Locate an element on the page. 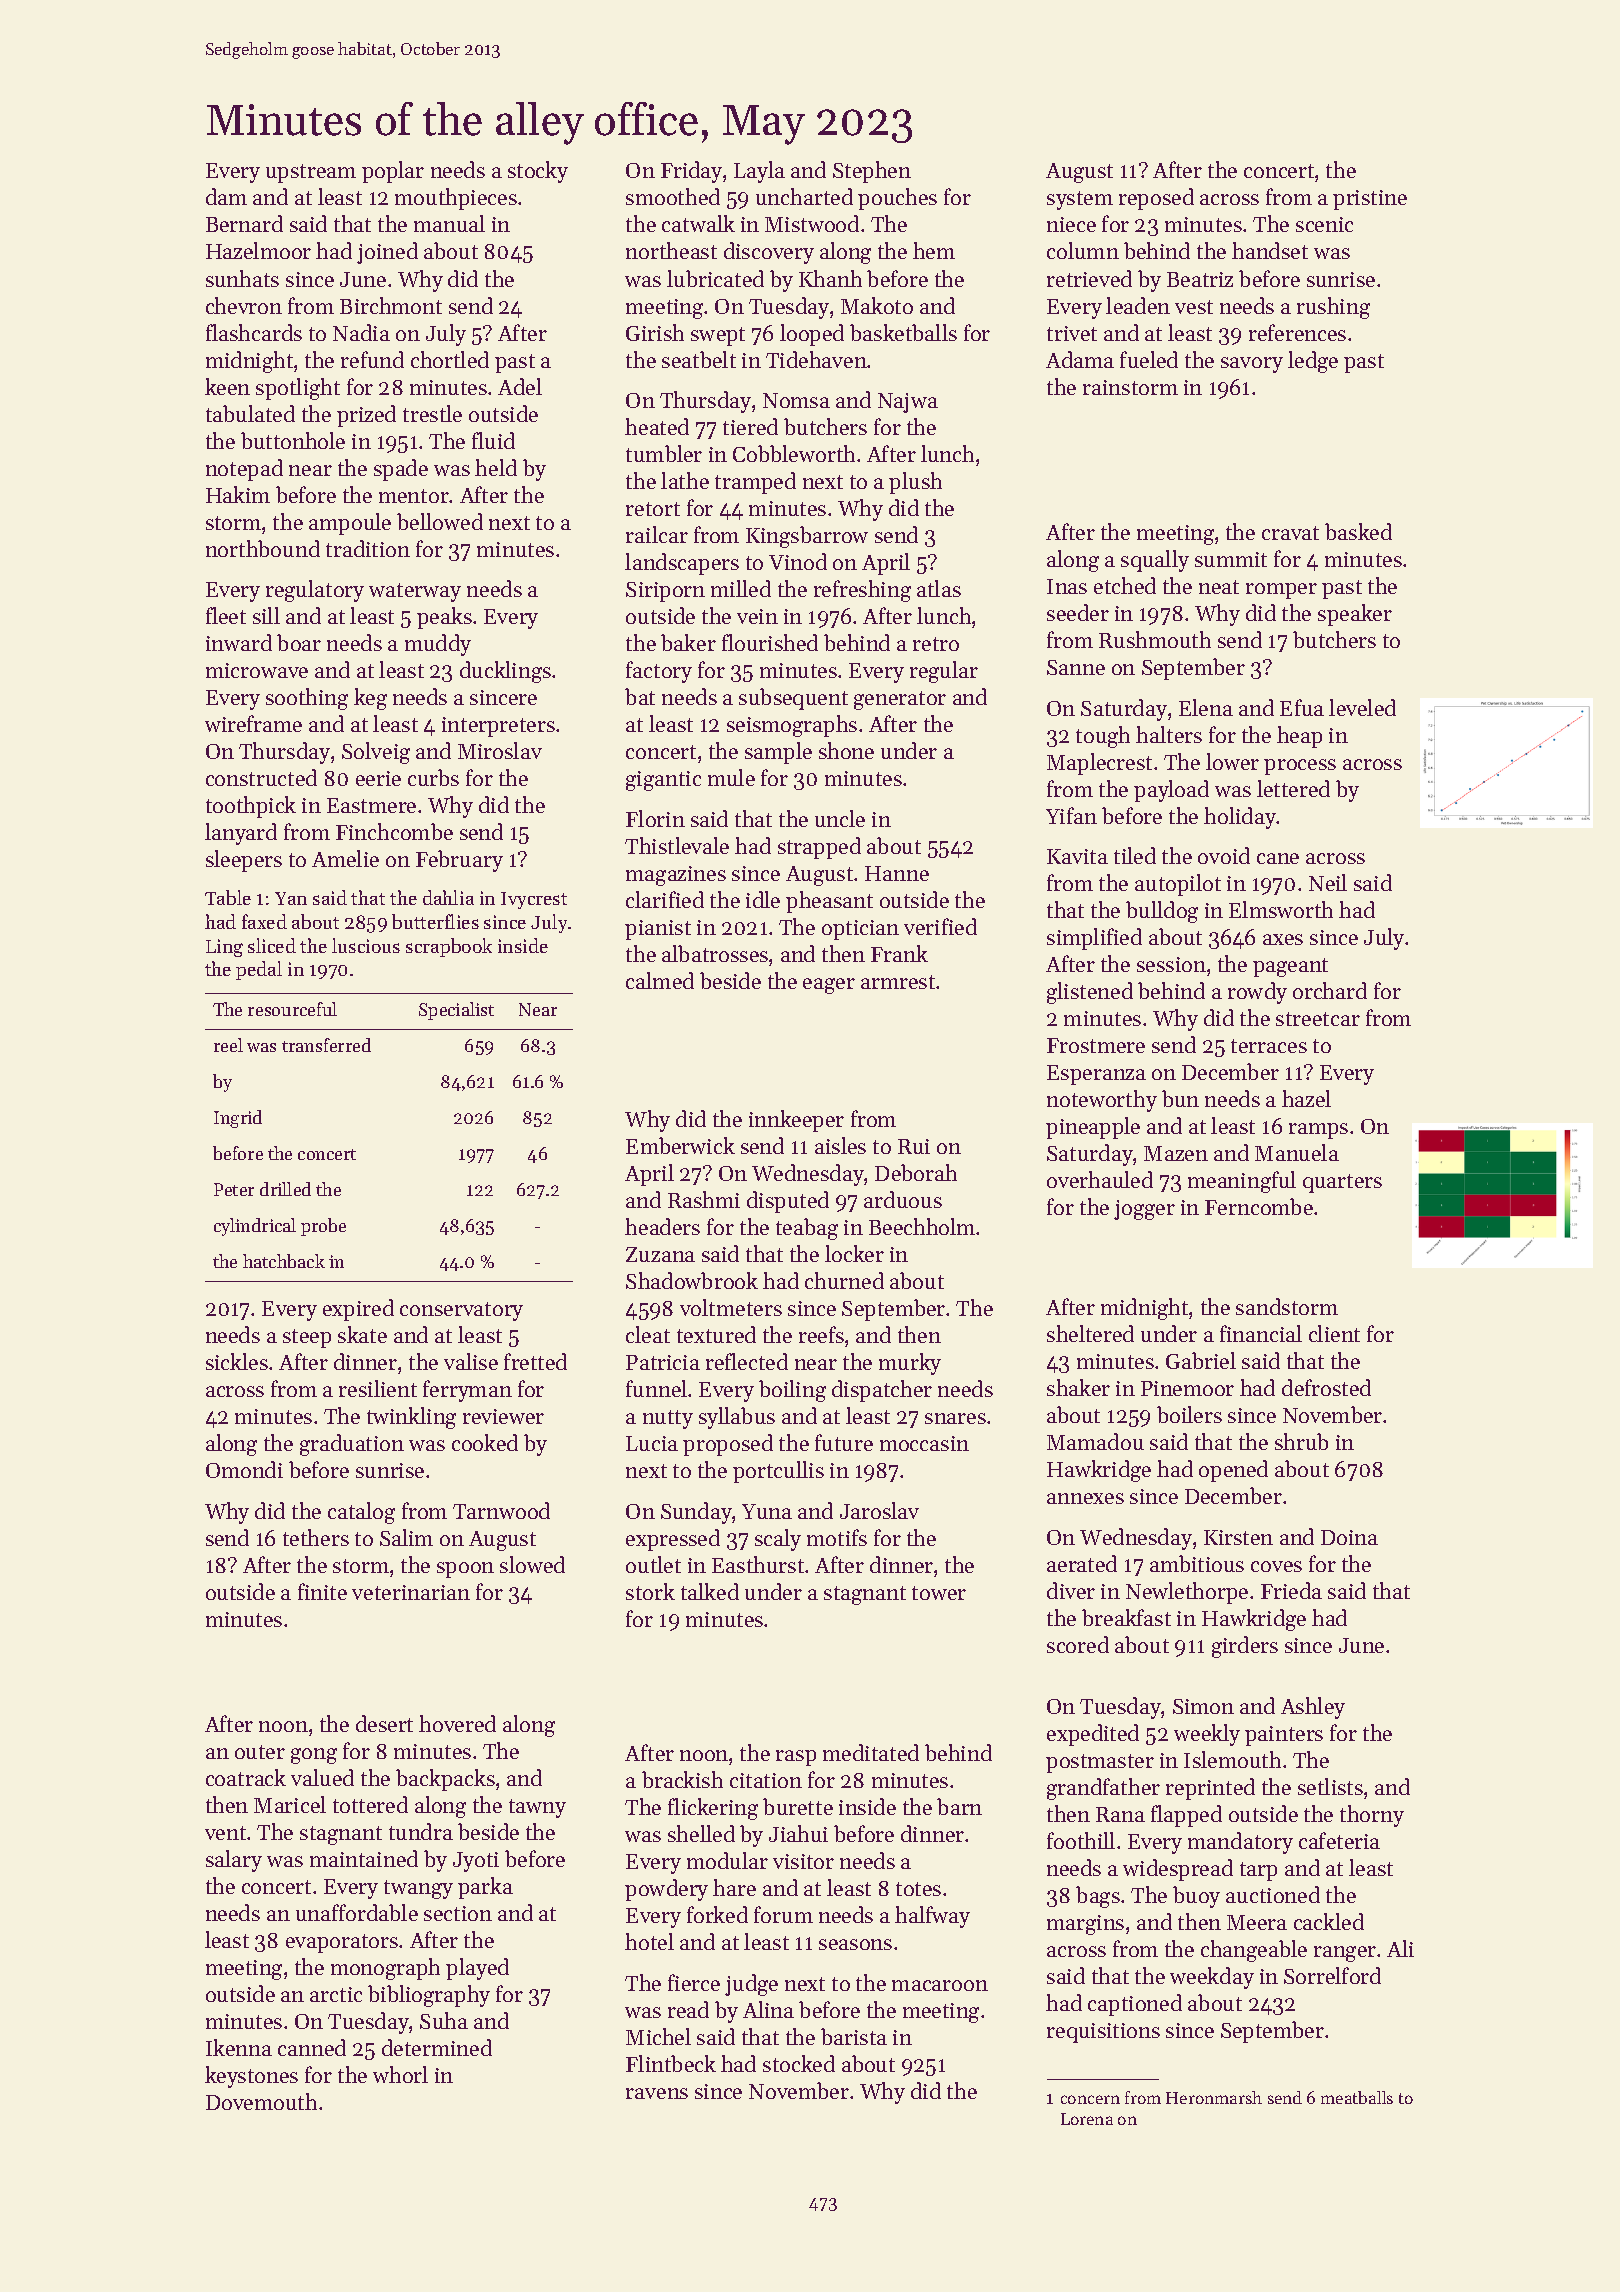 This image has height=2292, width=1620. pedal is located at coordinates (259, 970).
